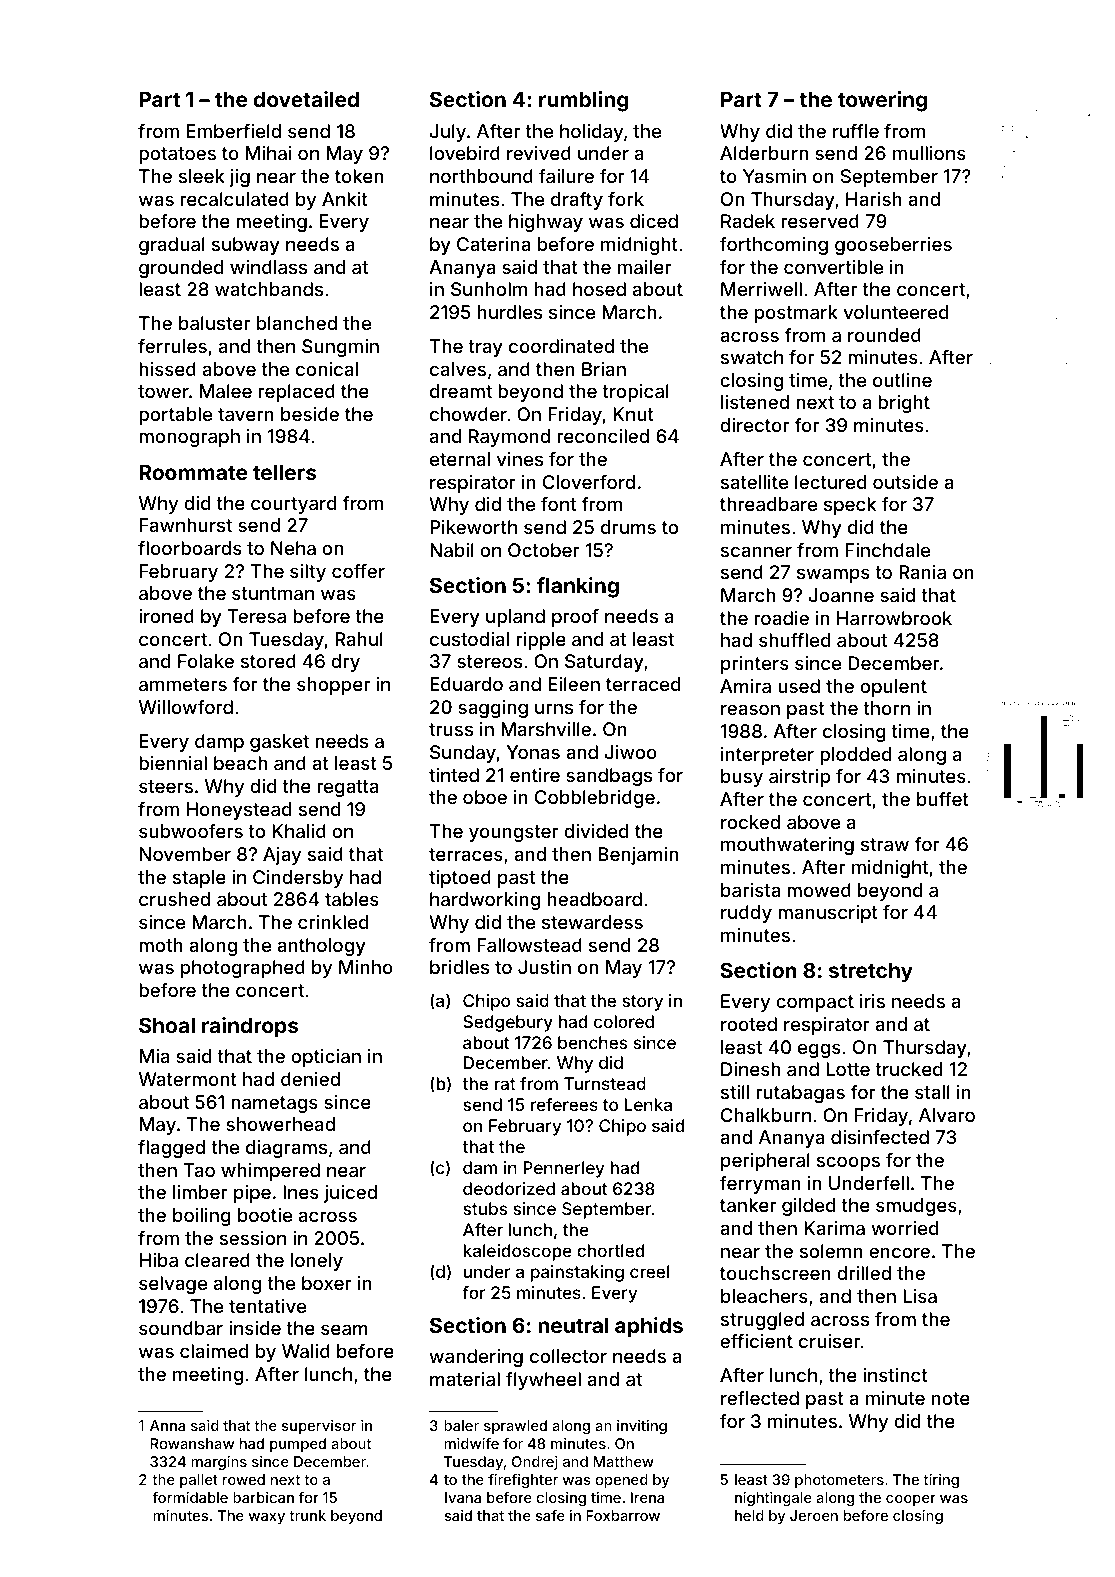 The width and height of the document is (1115, 1577). Describe the element at coordinates (177, 155) in the document. I see `potatoes` at that location.
